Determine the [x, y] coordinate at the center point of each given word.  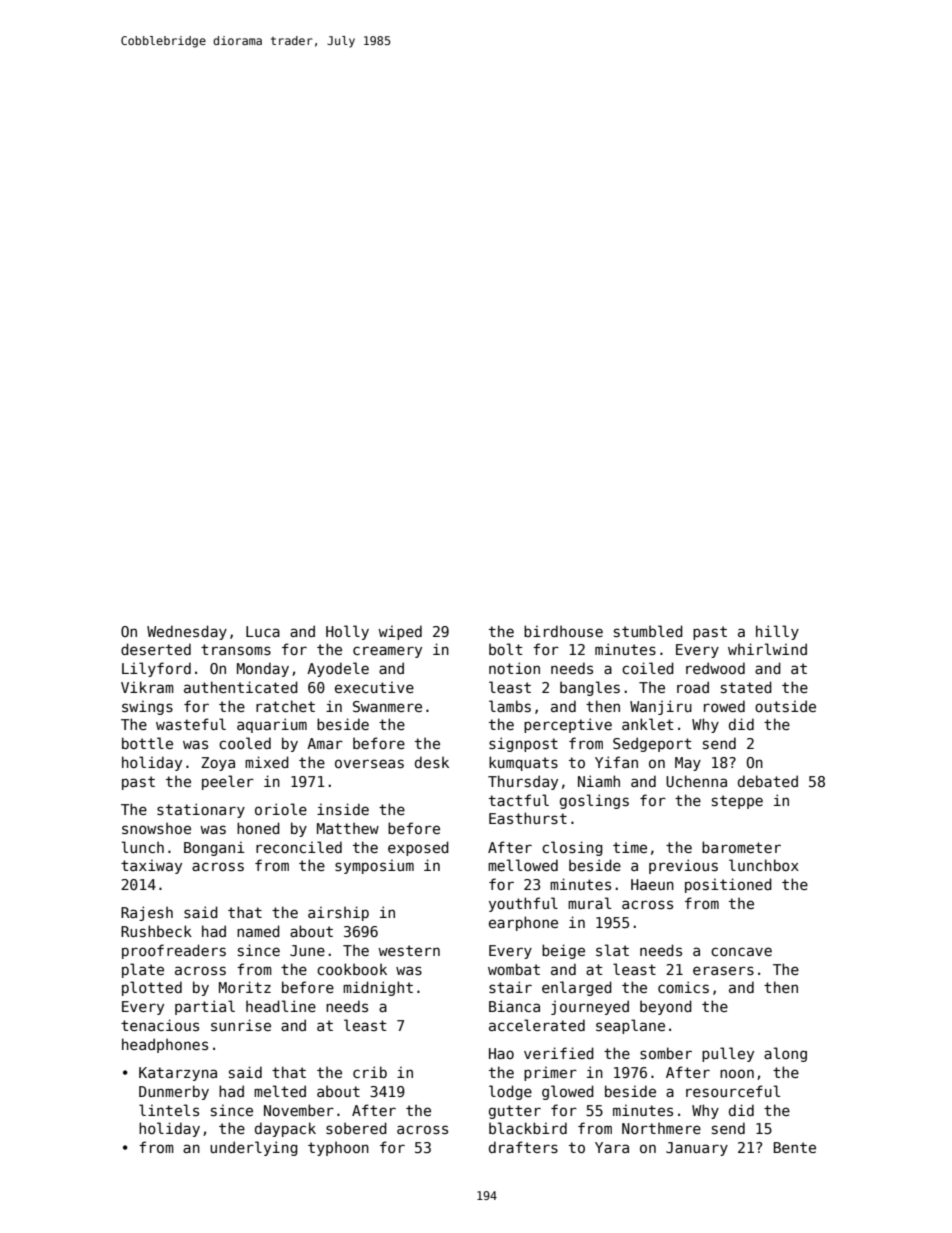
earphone [523, 923]
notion [514, 668]
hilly [777, 632]
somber [666, 1053]
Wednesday [187, 632]
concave [741, 951]
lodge [510, 1092]
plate [143, 970]
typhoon [338, 1148]
